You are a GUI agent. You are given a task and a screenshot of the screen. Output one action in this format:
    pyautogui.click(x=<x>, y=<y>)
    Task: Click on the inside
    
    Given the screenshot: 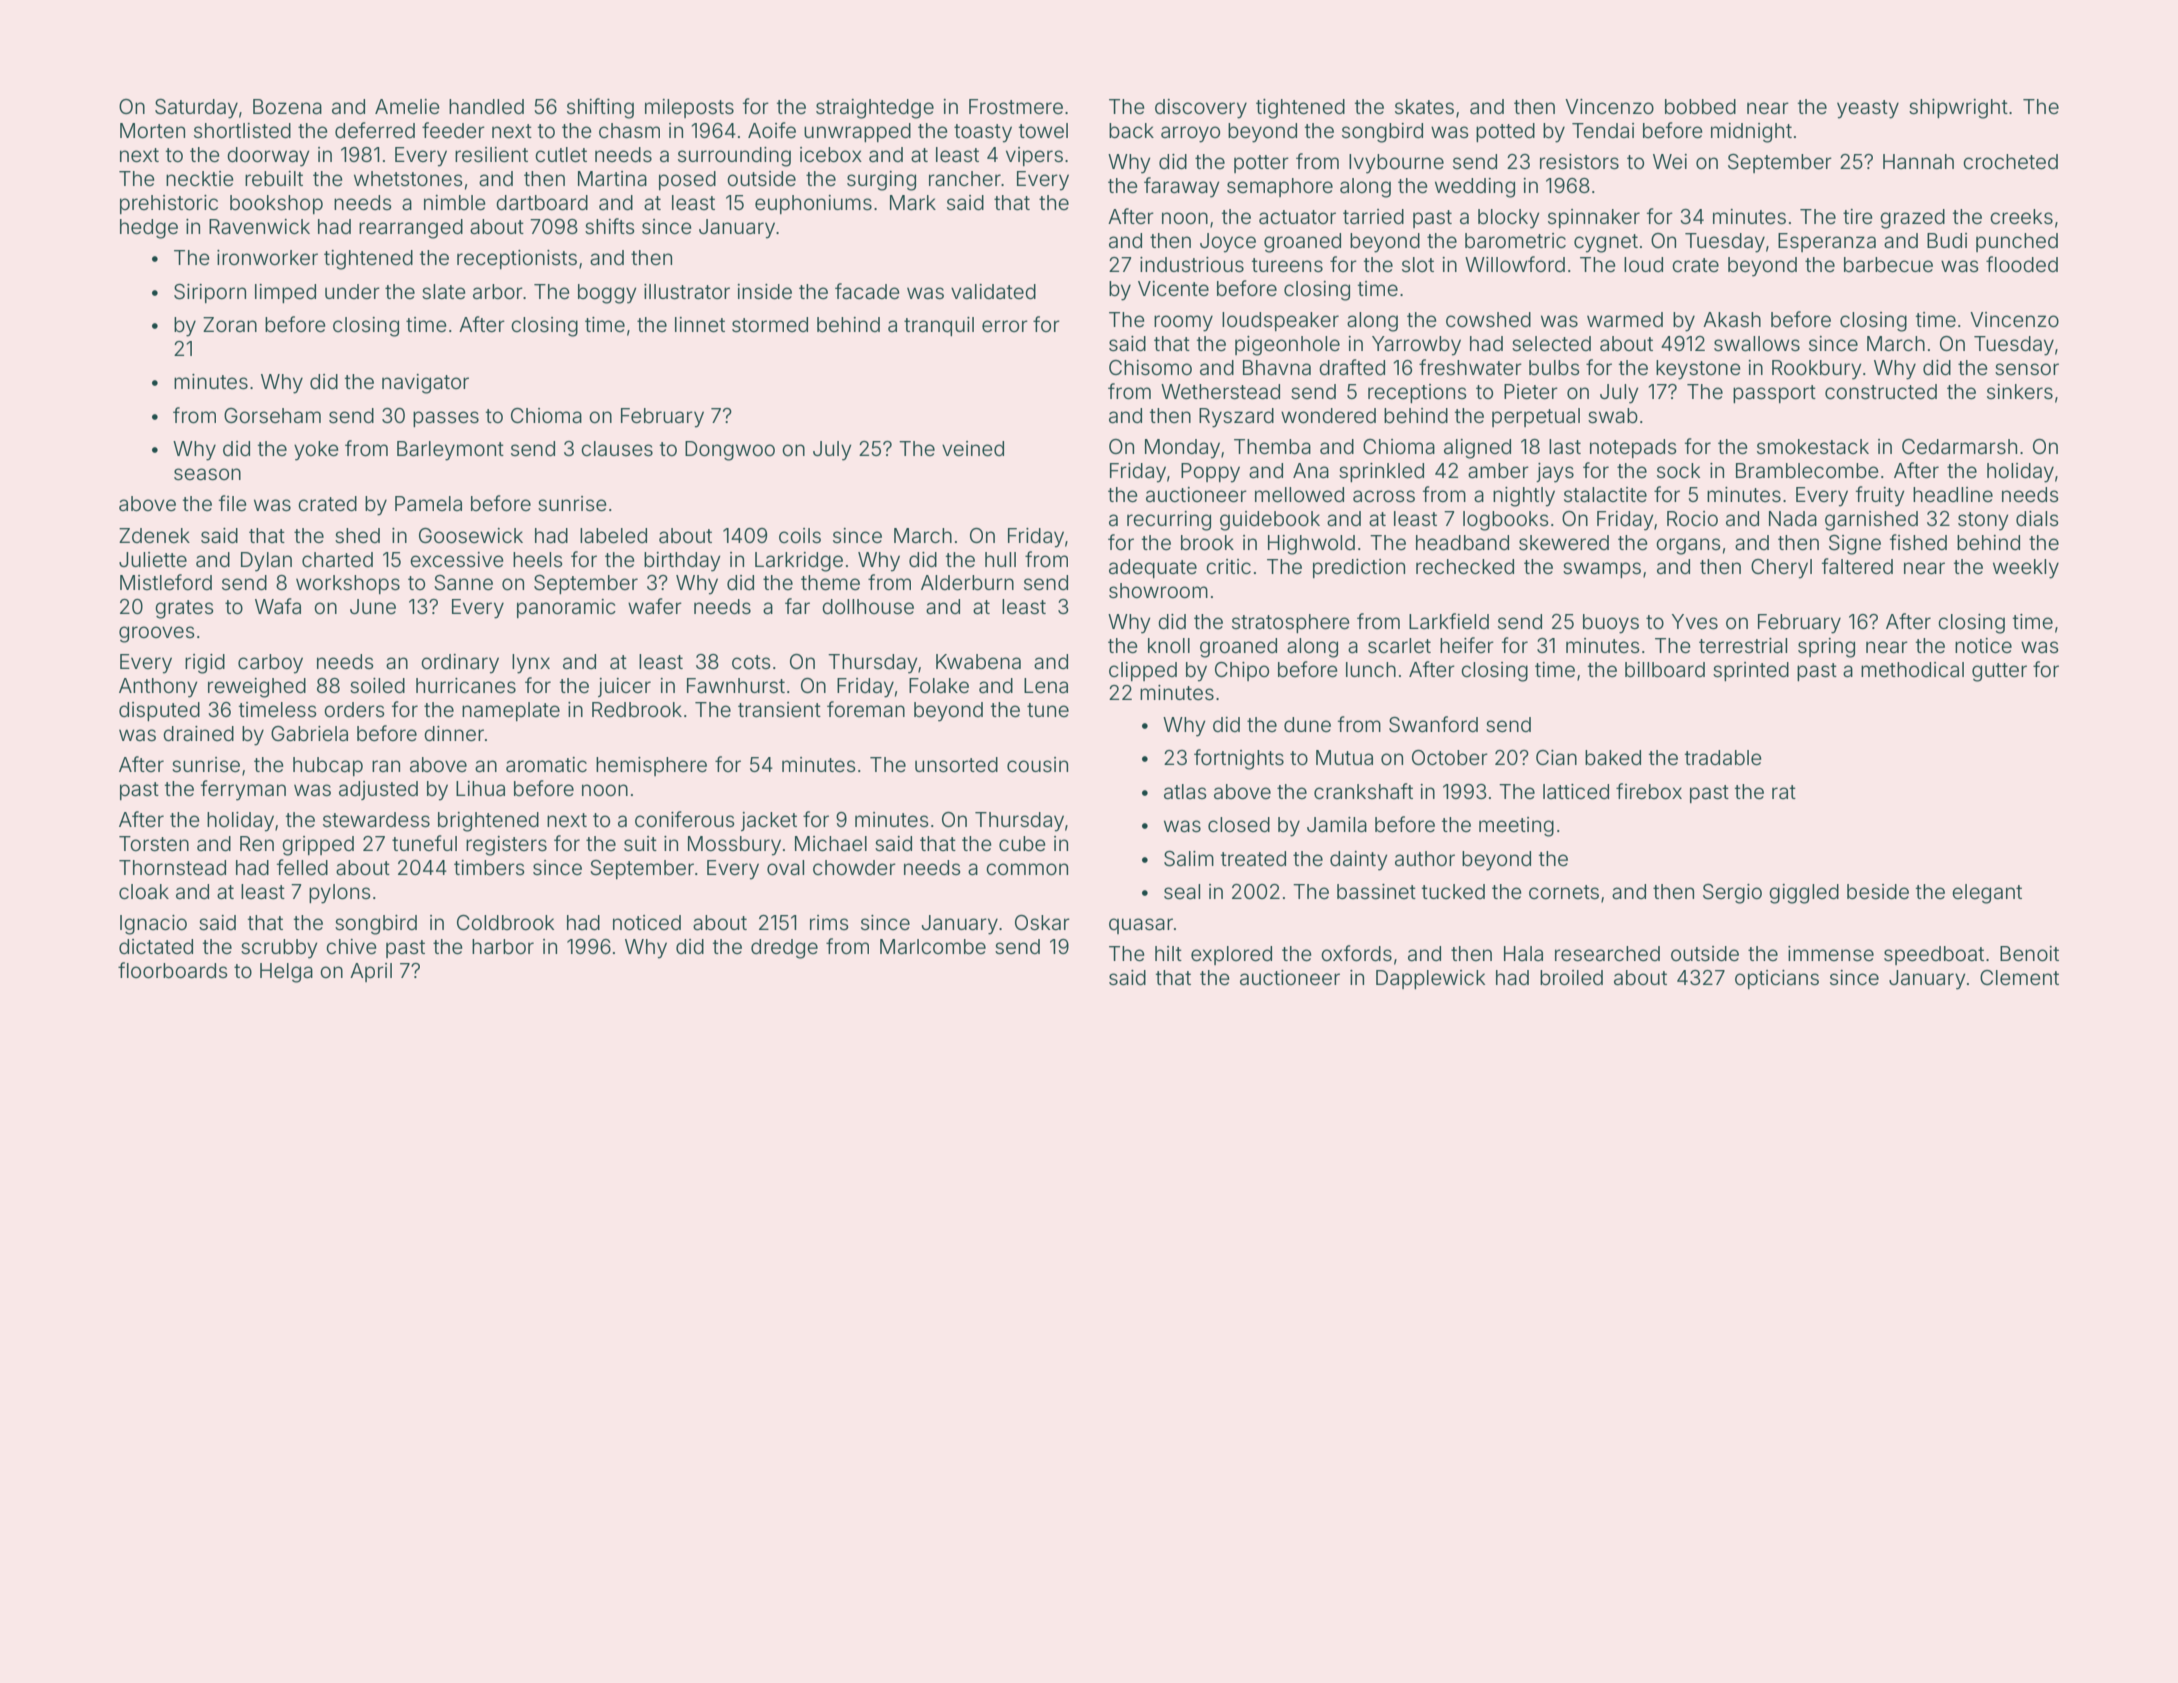 What is the action you would take?
    pyautogui.click(x=764, y=291)
